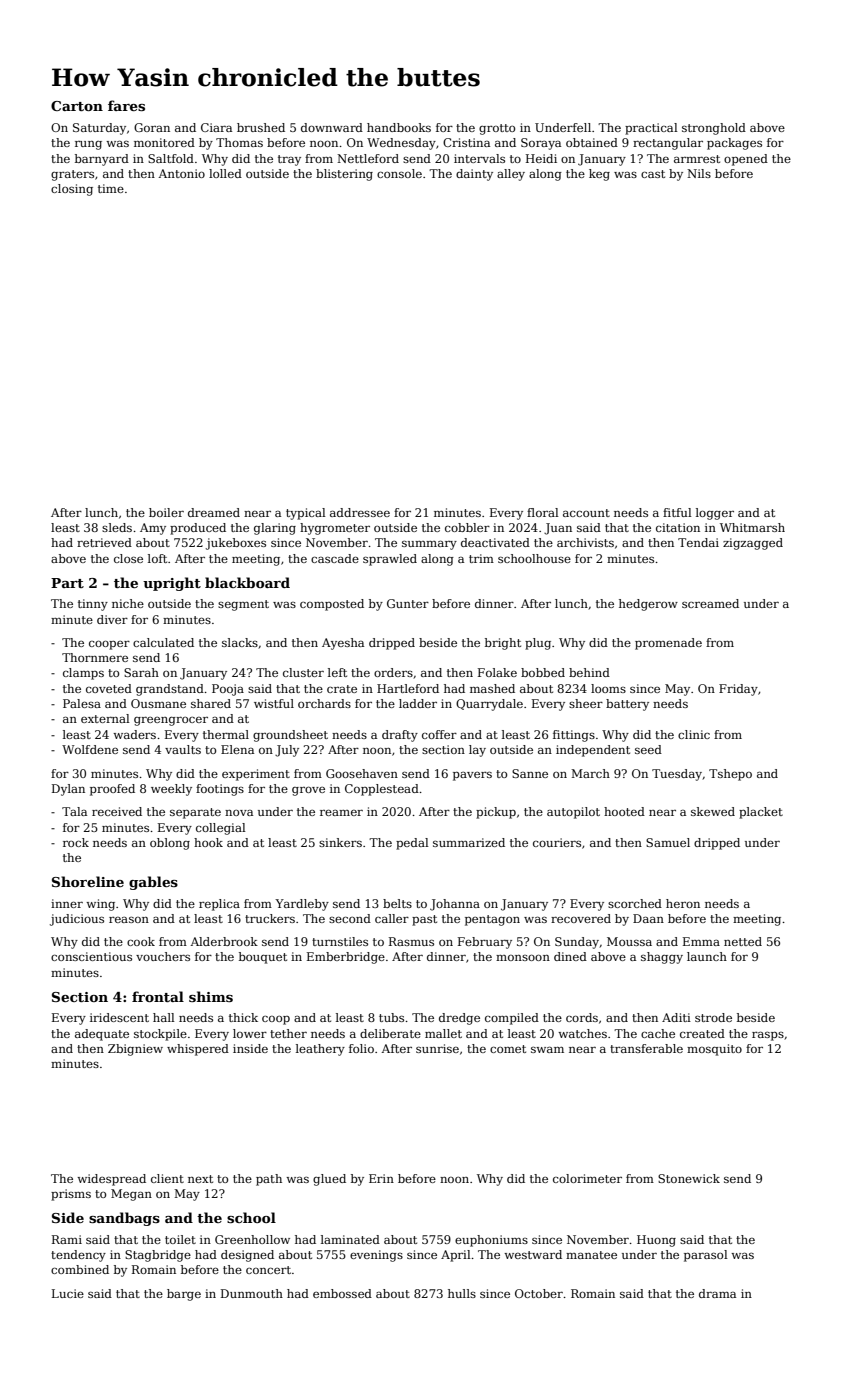 The height and width of the page is (1400, 849). What do you see at coordinates (71, 1195) in the page?
I see `prisms` at bounding box center [71, 1195].
